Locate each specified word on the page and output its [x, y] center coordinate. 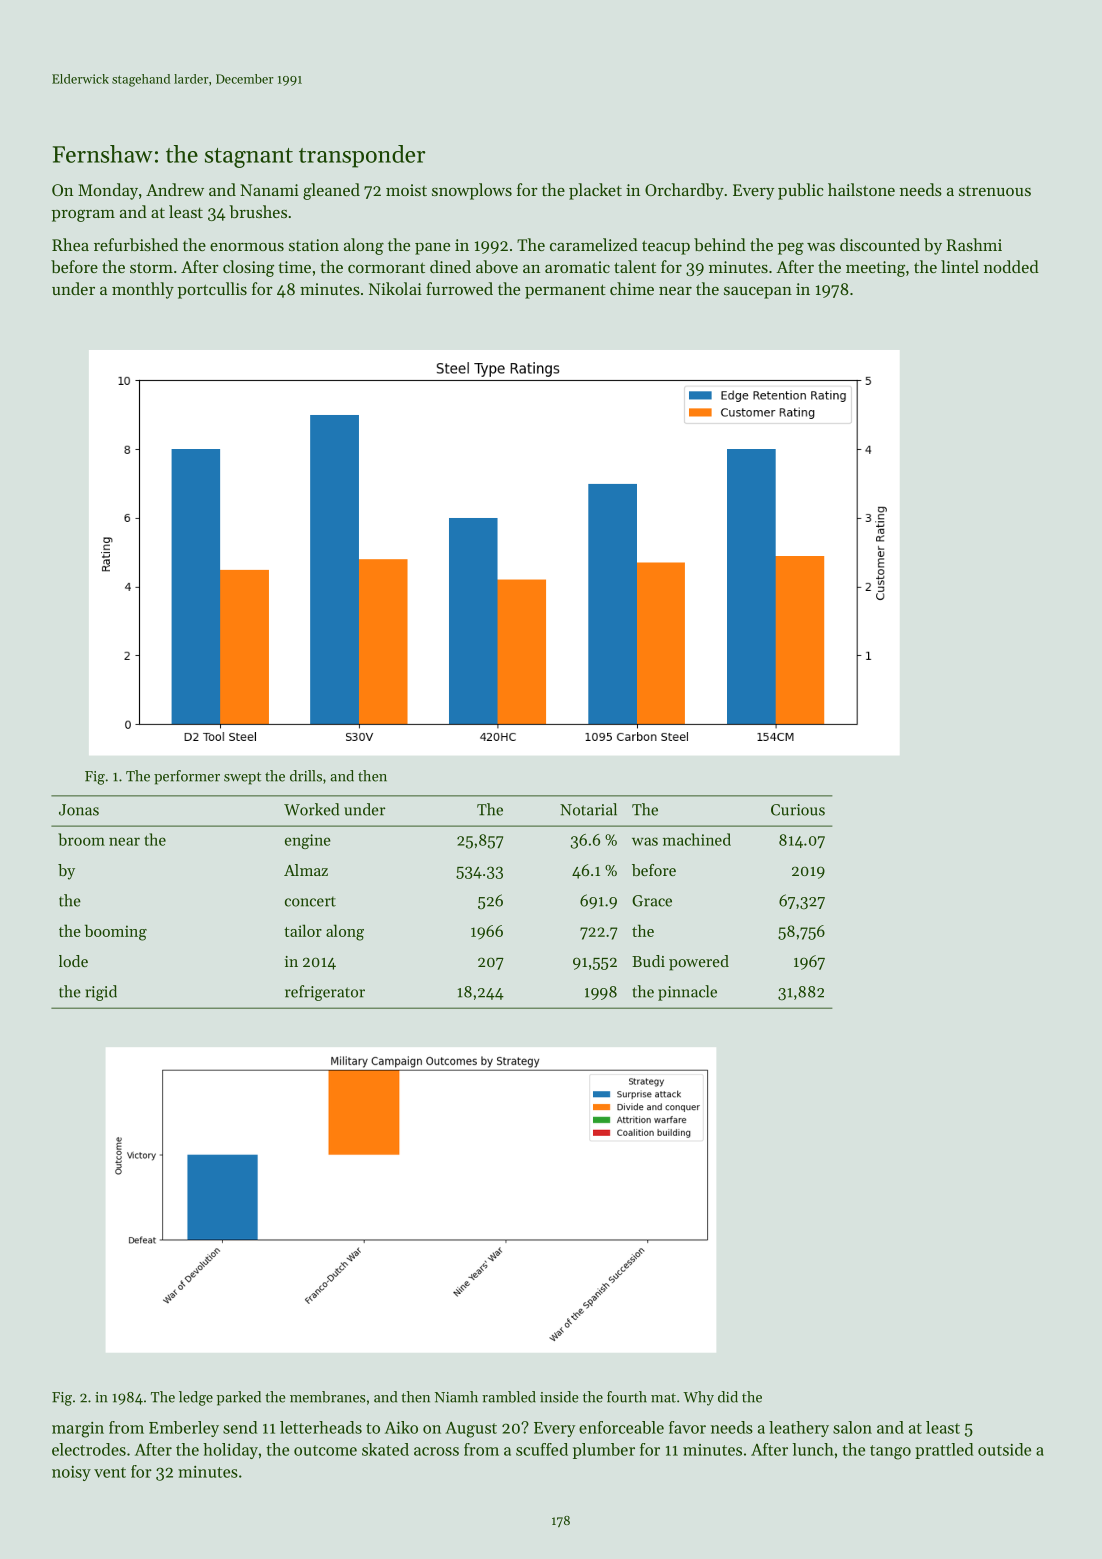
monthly [143, 290]
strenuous [995, 191]
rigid [101, 993]
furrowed [459, 288]
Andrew [175, 189]
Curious [798, 810]
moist [406, 190]
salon [852, 1427]
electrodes [89, 1449]
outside [1004, 1449]
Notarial [588, 809]
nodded [1011, 266]
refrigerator [325, 993]
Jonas [79, 810]
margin [78, 1430]
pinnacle [687, 993]
